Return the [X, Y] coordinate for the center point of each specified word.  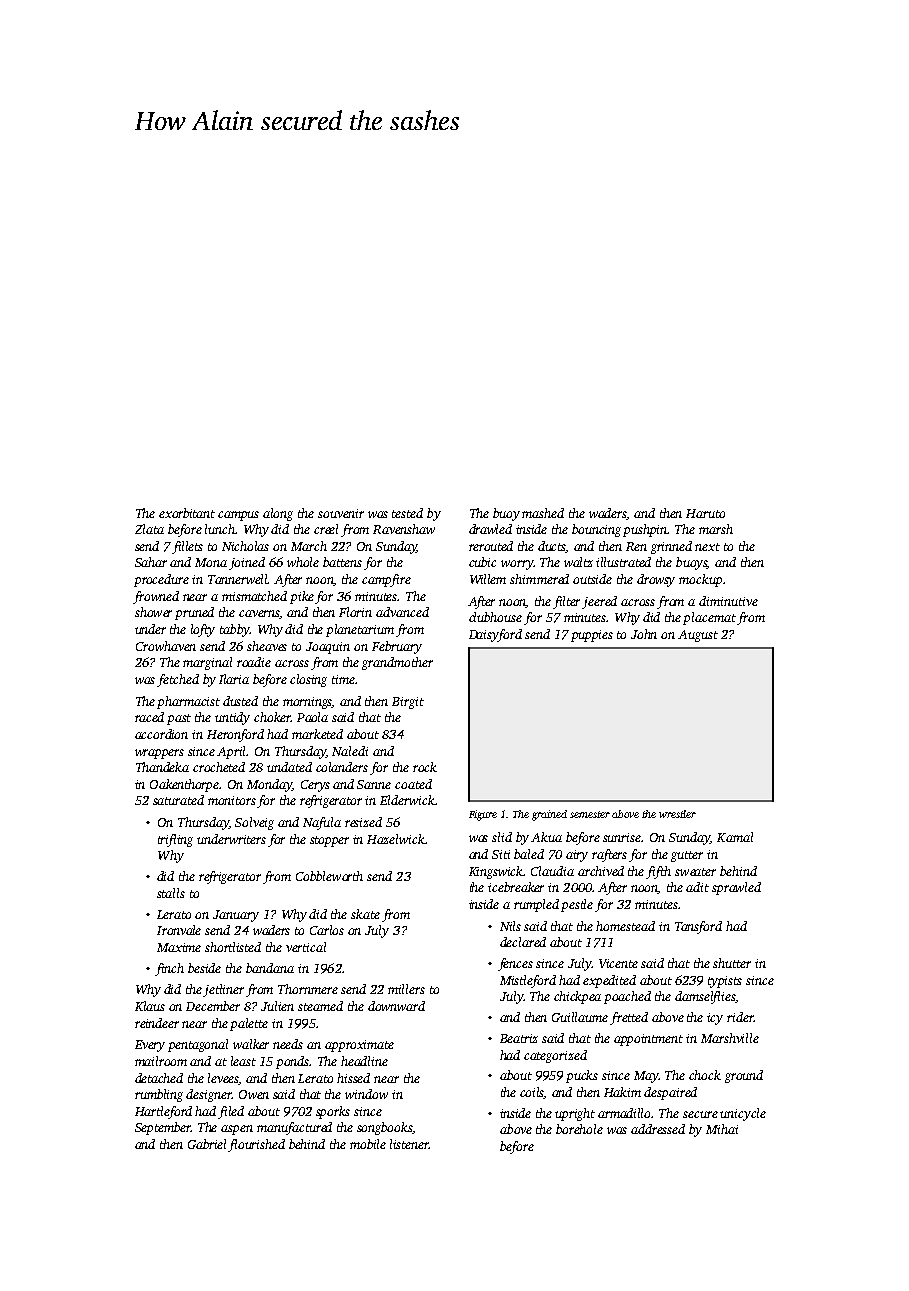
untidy [232, 718]
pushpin [645, 530]
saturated [178, 800]
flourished [256, 1145]
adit [697, 887]
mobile [368, 1144]
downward [396, 1006]
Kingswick [496, 872]
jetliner [223, 990]
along [278, 514]
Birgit [408, 703]
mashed [543, 513]
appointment [648, 1040]
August [698, 636]
